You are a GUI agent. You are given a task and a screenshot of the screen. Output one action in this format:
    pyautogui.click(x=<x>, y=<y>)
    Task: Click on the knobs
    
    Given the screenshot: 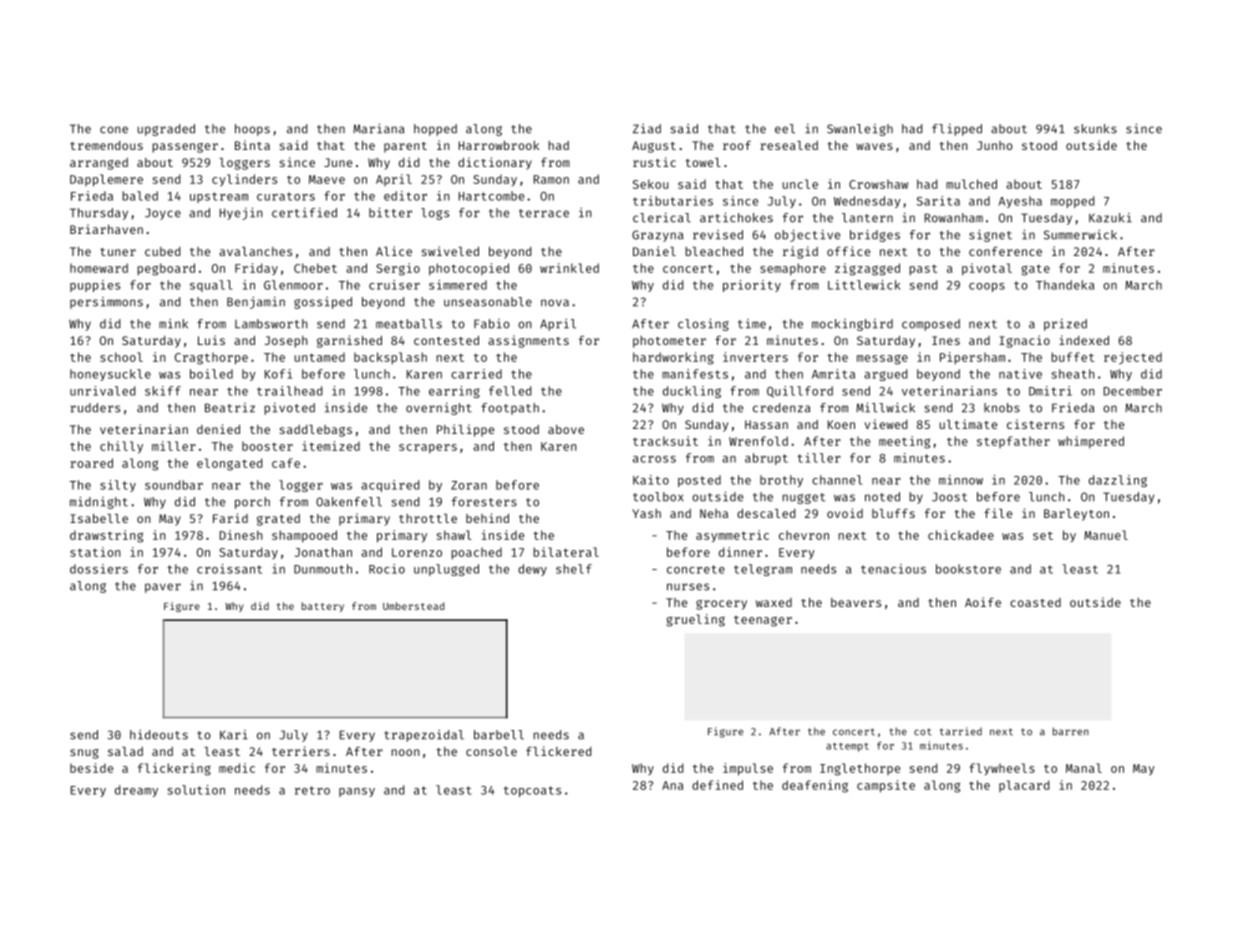 What is the action you would take?
    pyautogui.click(x=1002, y=408)
